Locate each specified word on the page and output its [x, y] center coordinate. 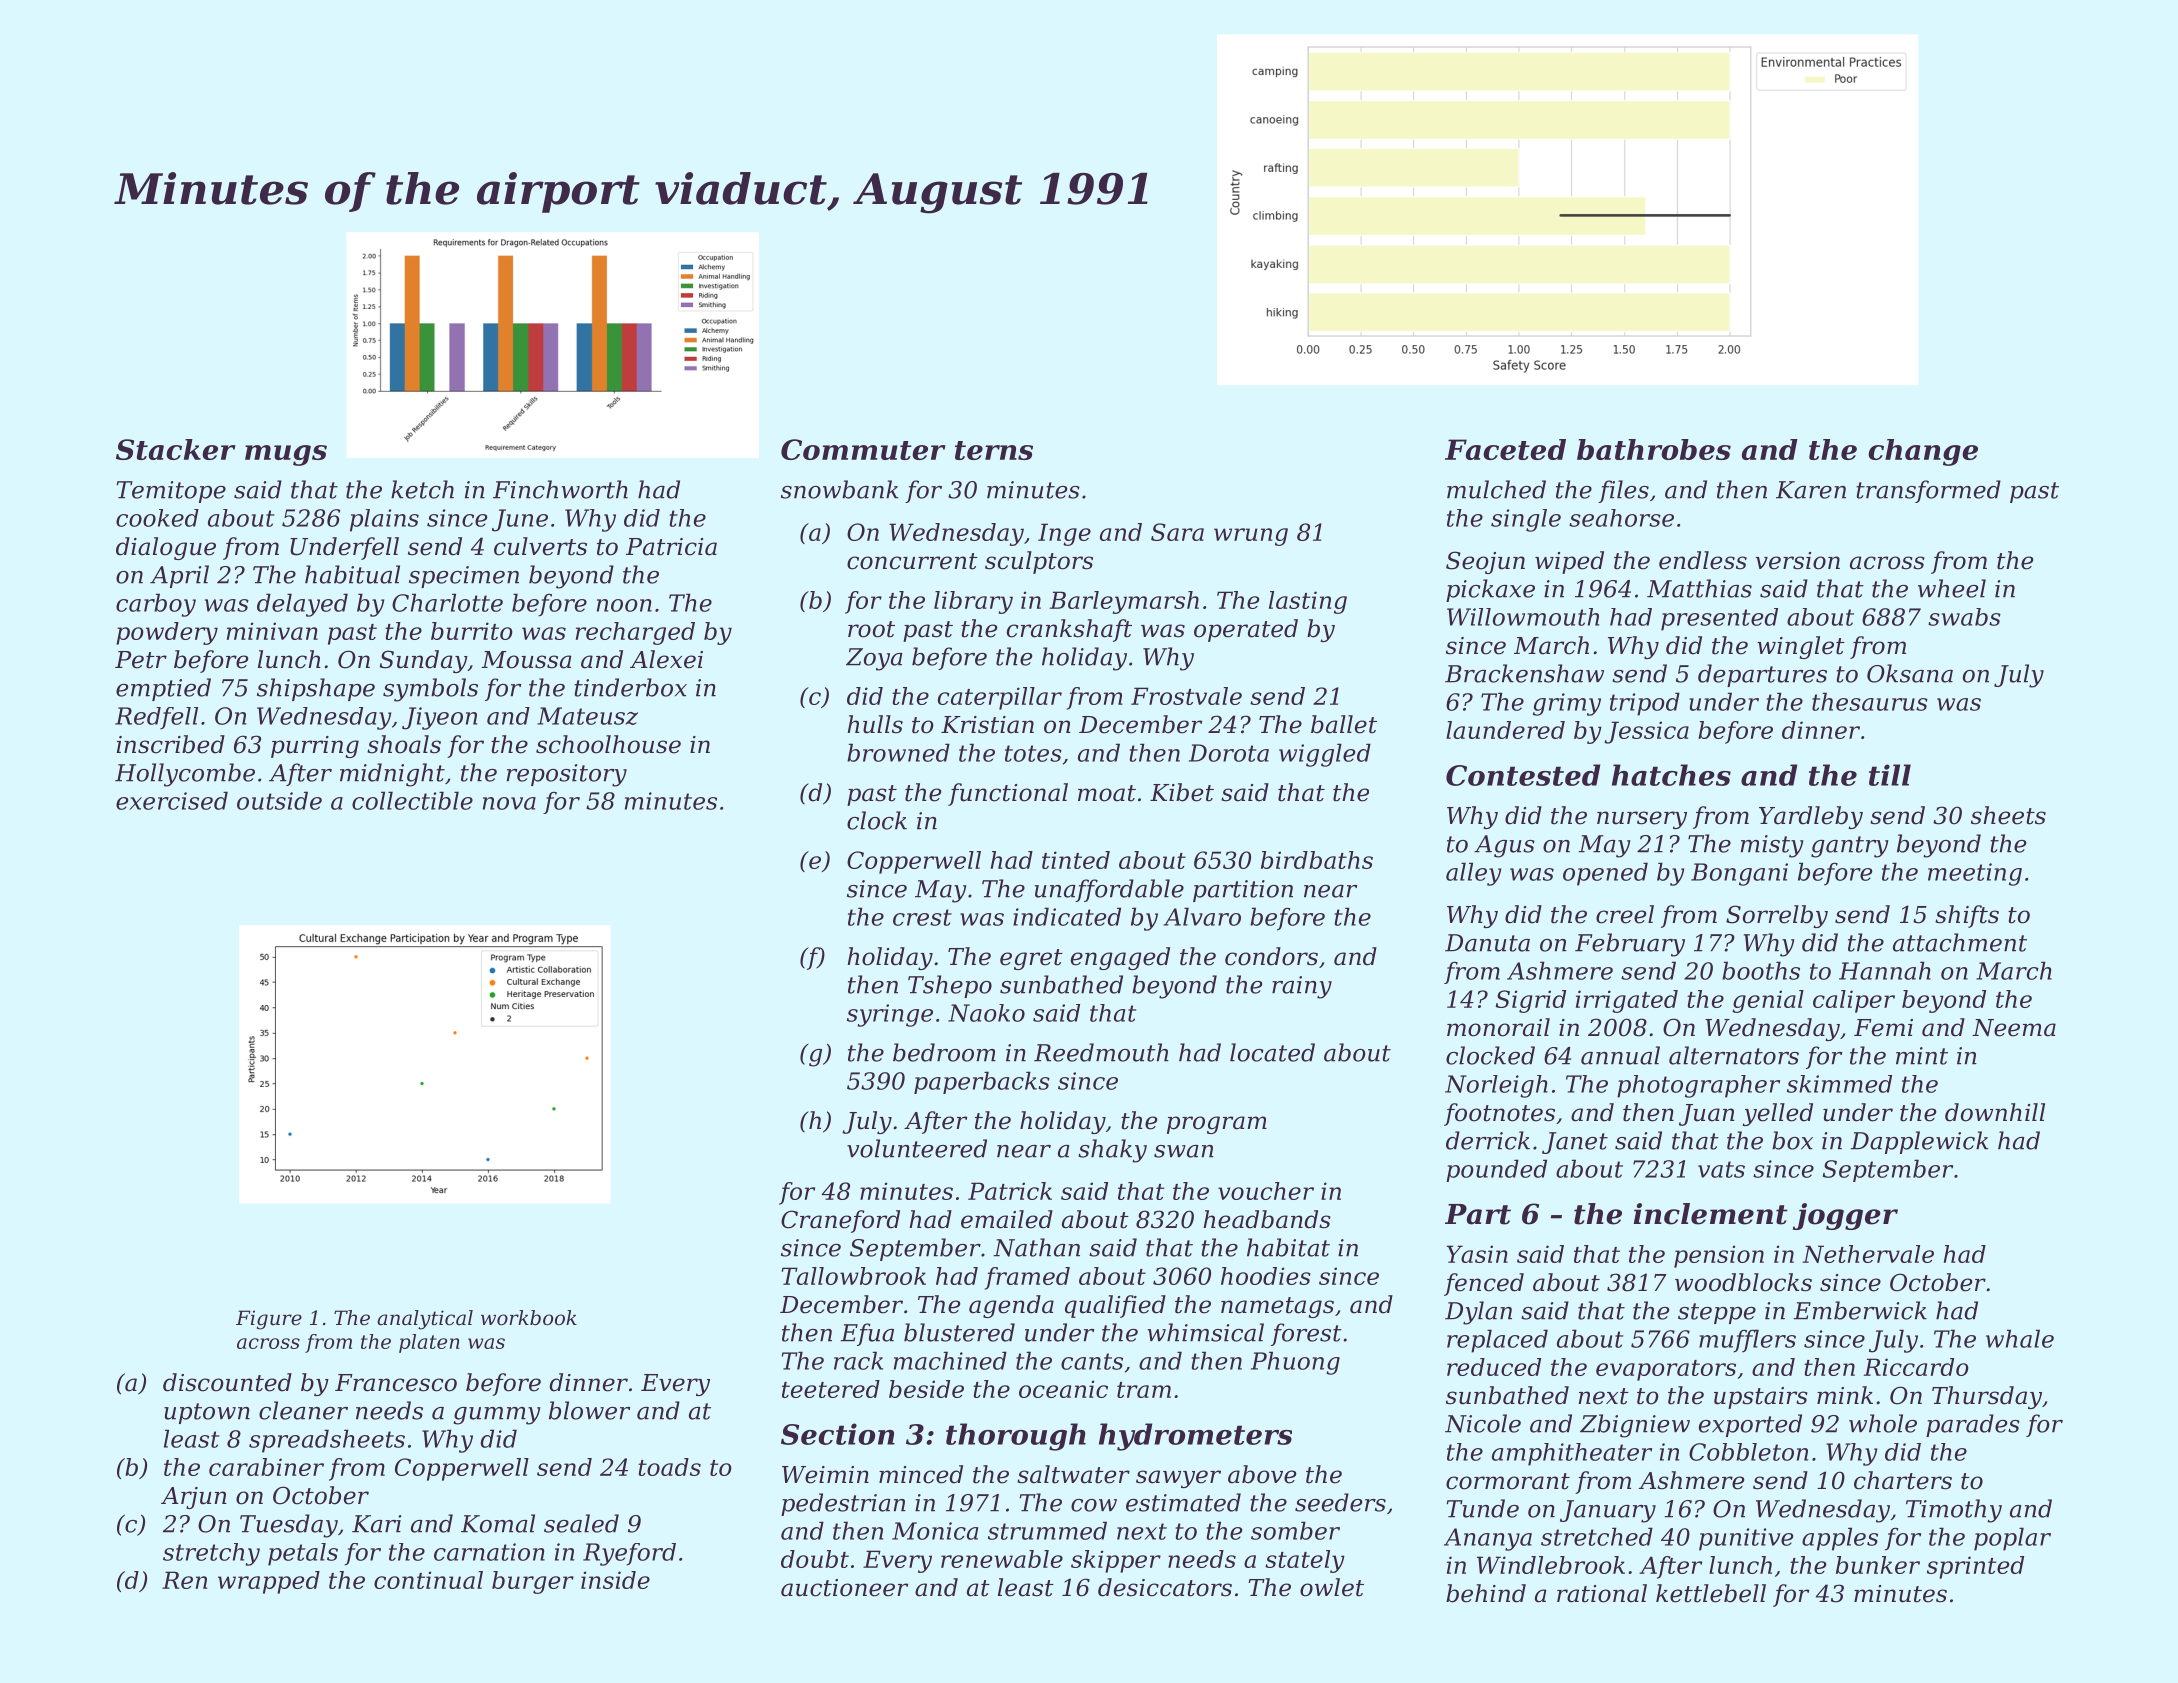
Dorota [1229, 753]
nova [509, 803]
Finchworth [560, 489]
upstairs [1761, 1398]
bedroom [944, 1052]
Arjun [194, 1498]
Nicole [1483, 1423]
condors [1271, 956]
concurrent [912, 561]
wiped [1569, 562]
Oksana [1910, 673]
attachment [1960, 942]
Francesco [396, 1383]
